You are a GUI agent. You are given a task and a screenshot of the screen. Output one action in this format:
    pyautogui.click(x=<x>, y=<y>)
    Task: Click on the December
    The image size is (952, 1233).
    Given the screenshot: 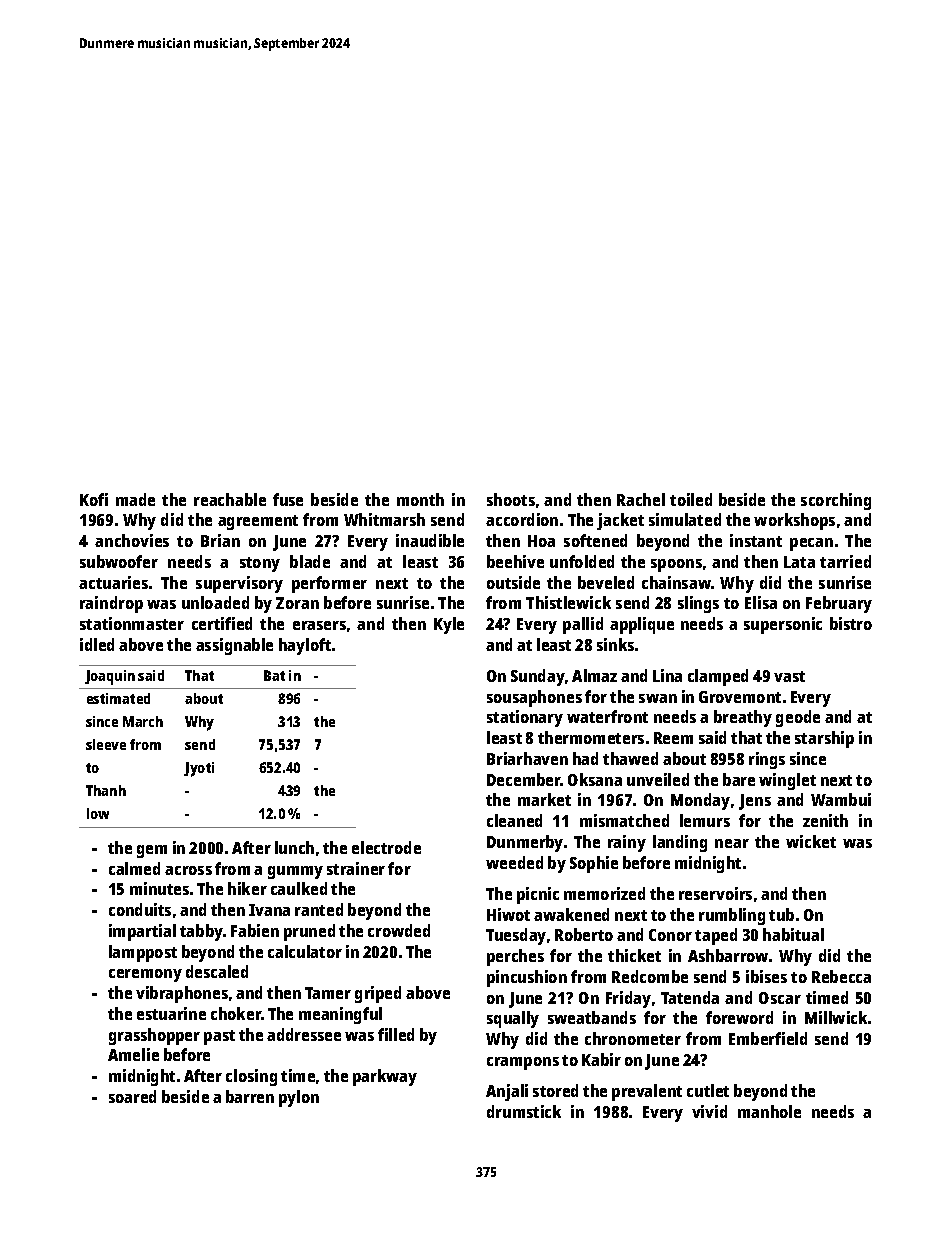 What is the action you would take?
    pyautogui.click(x=524, y=779)
